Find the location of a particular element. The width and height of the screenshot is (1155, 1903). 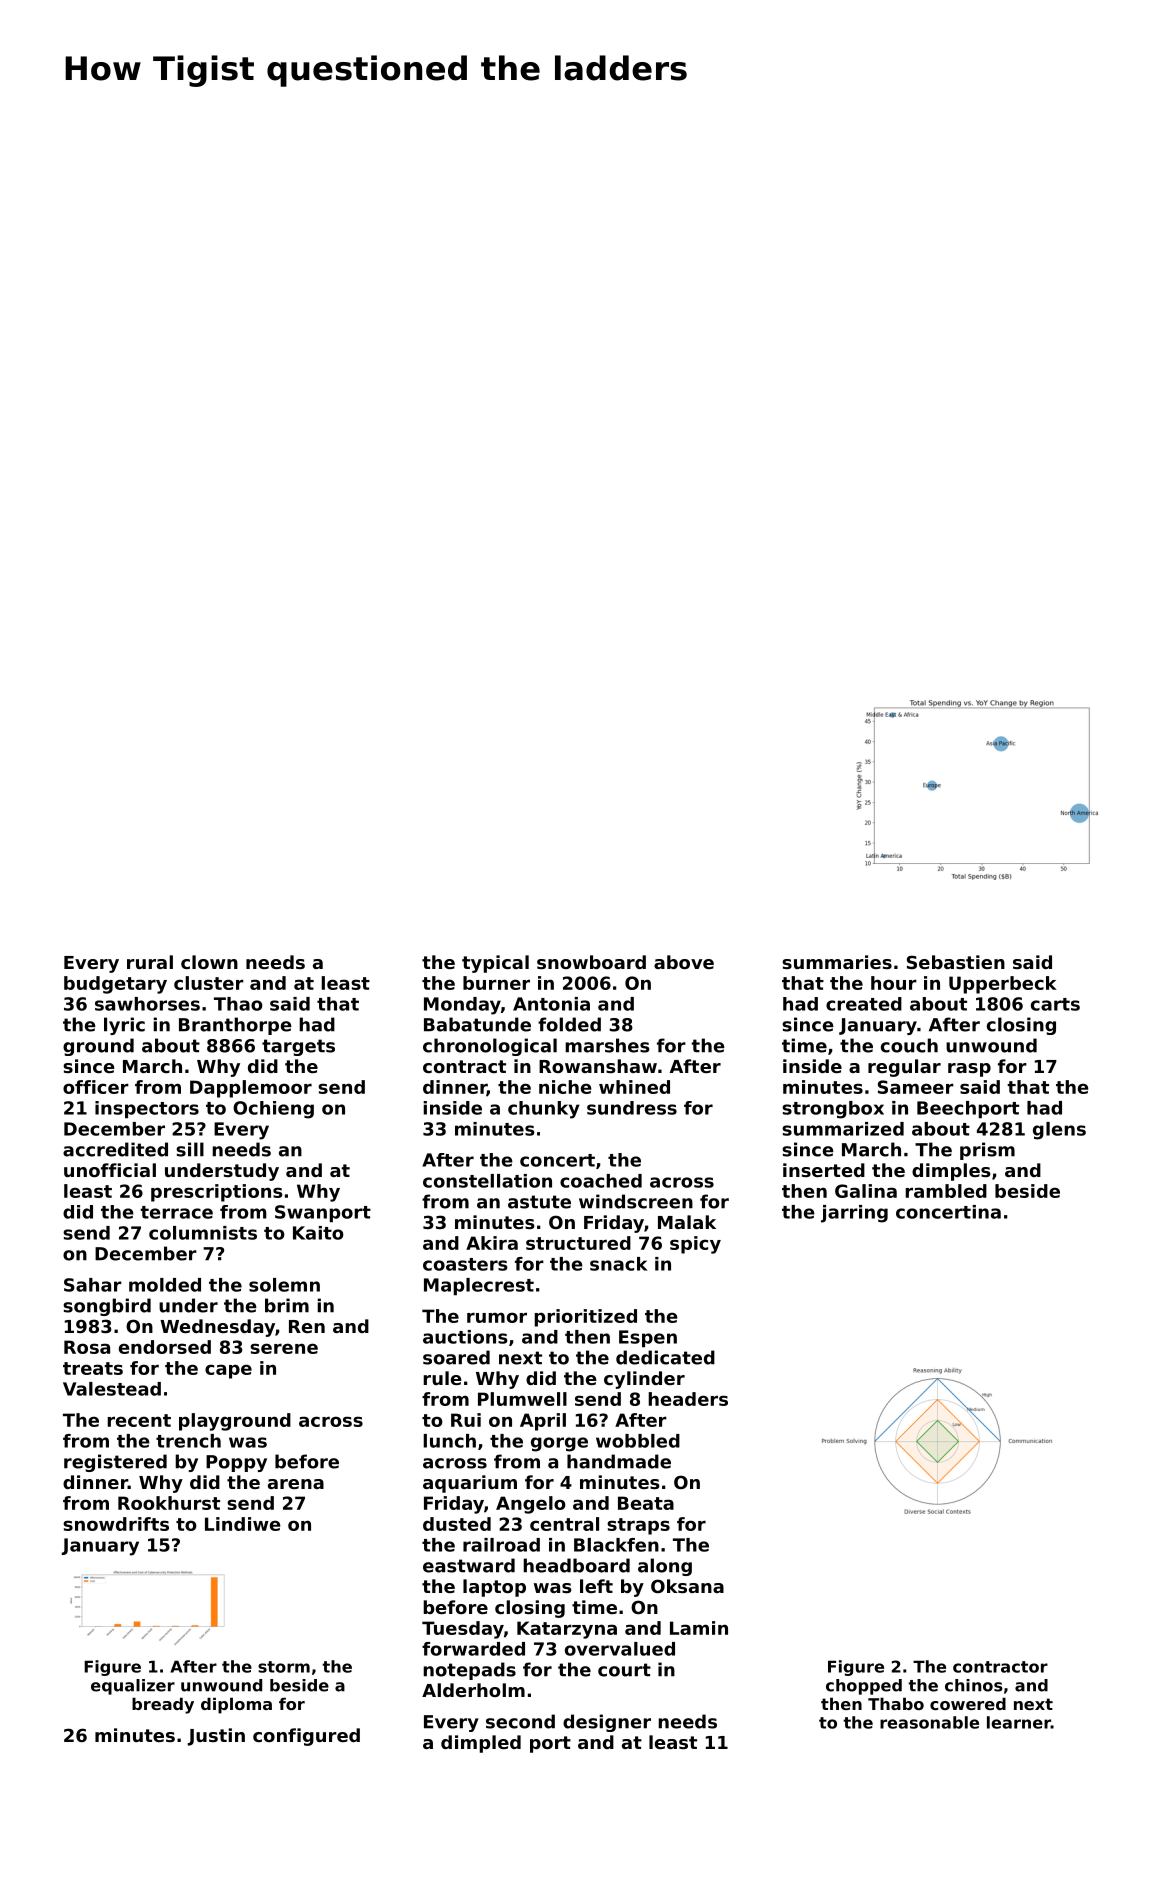

Sebastien is located at coordinates (956, 962).
